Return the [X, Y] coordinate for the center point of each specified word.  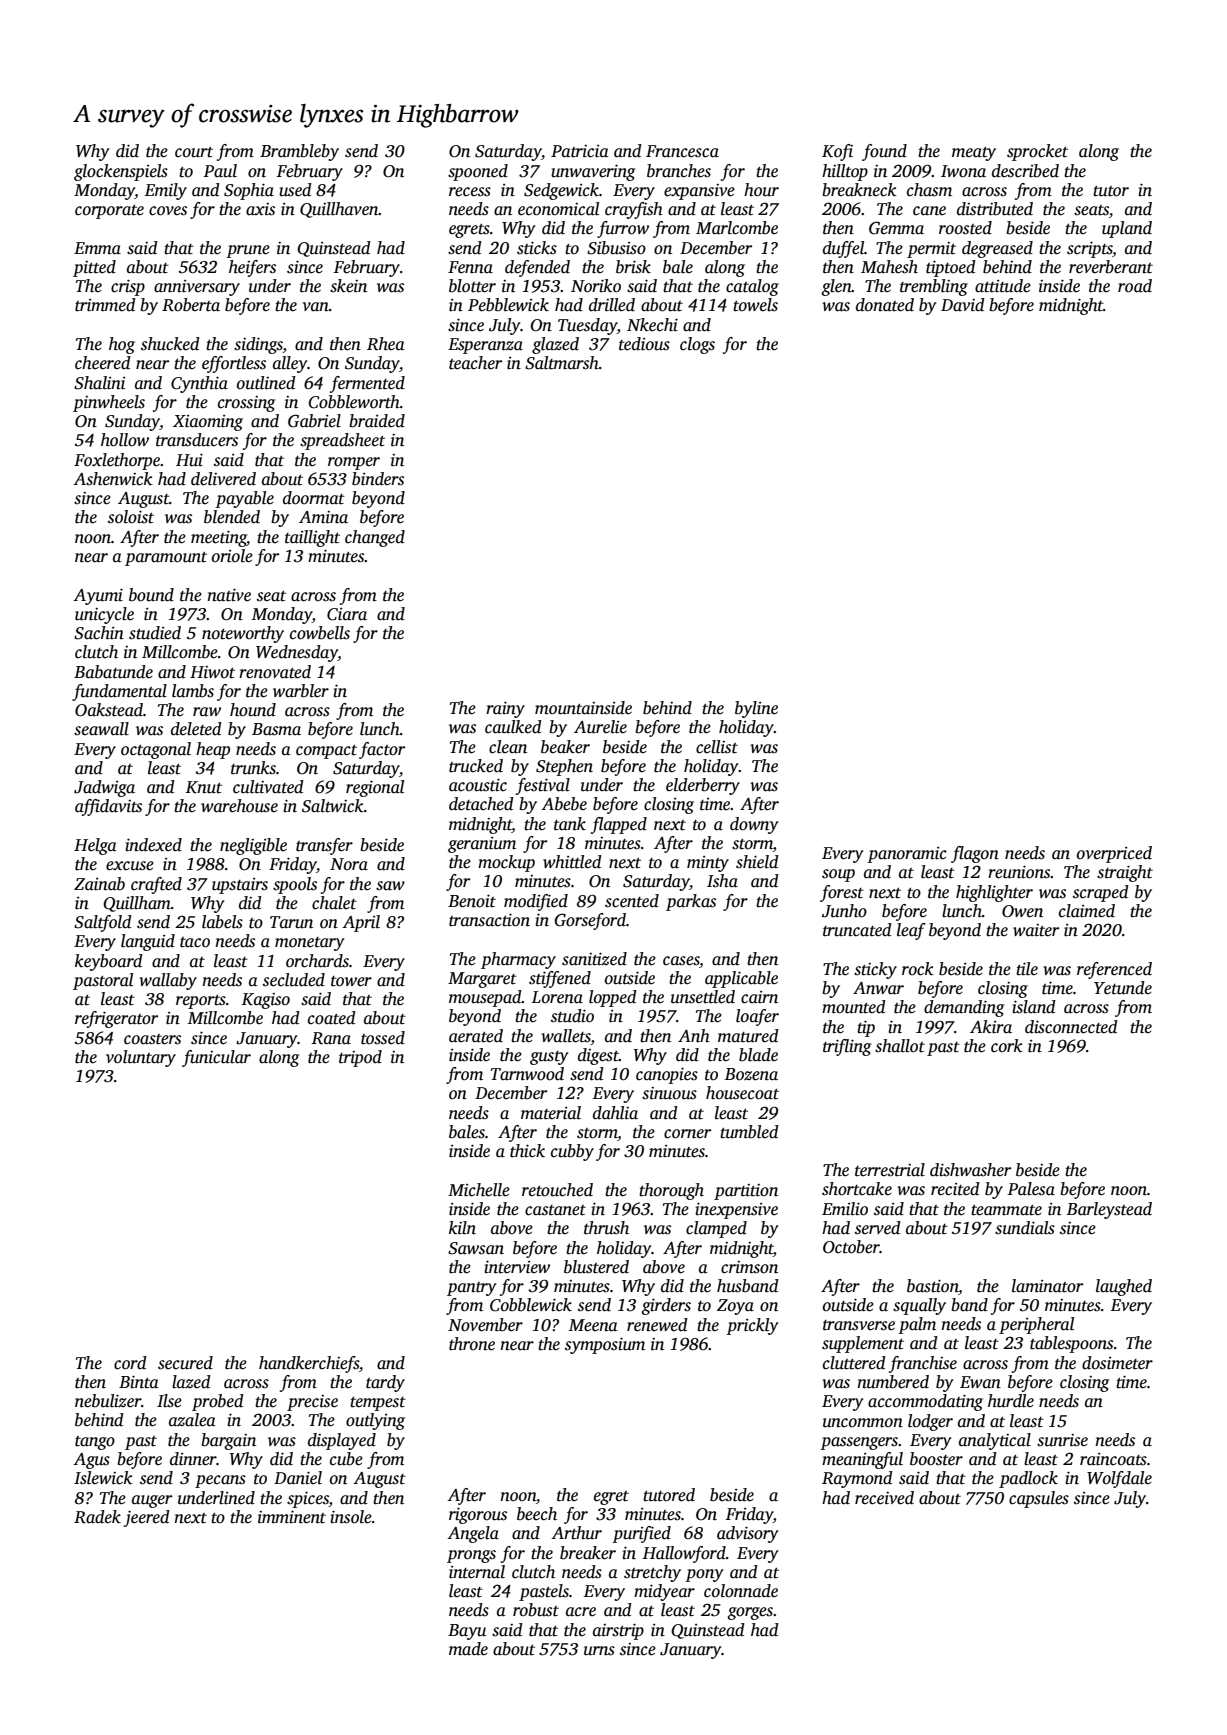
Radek [97, 1517]
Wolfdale [1119, 1479]
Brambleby [299, 152]
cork [1007, 1045]
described [1025, 171]
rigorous [478, 1515]
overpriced [1114, 854]
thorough [671, 1191]
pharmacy [518, 960]
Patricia [580, 151]
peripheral [1036, 1325]
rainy [505, 709]
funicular [216, 1058]
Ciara [347, 614]
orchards [317, 961]
